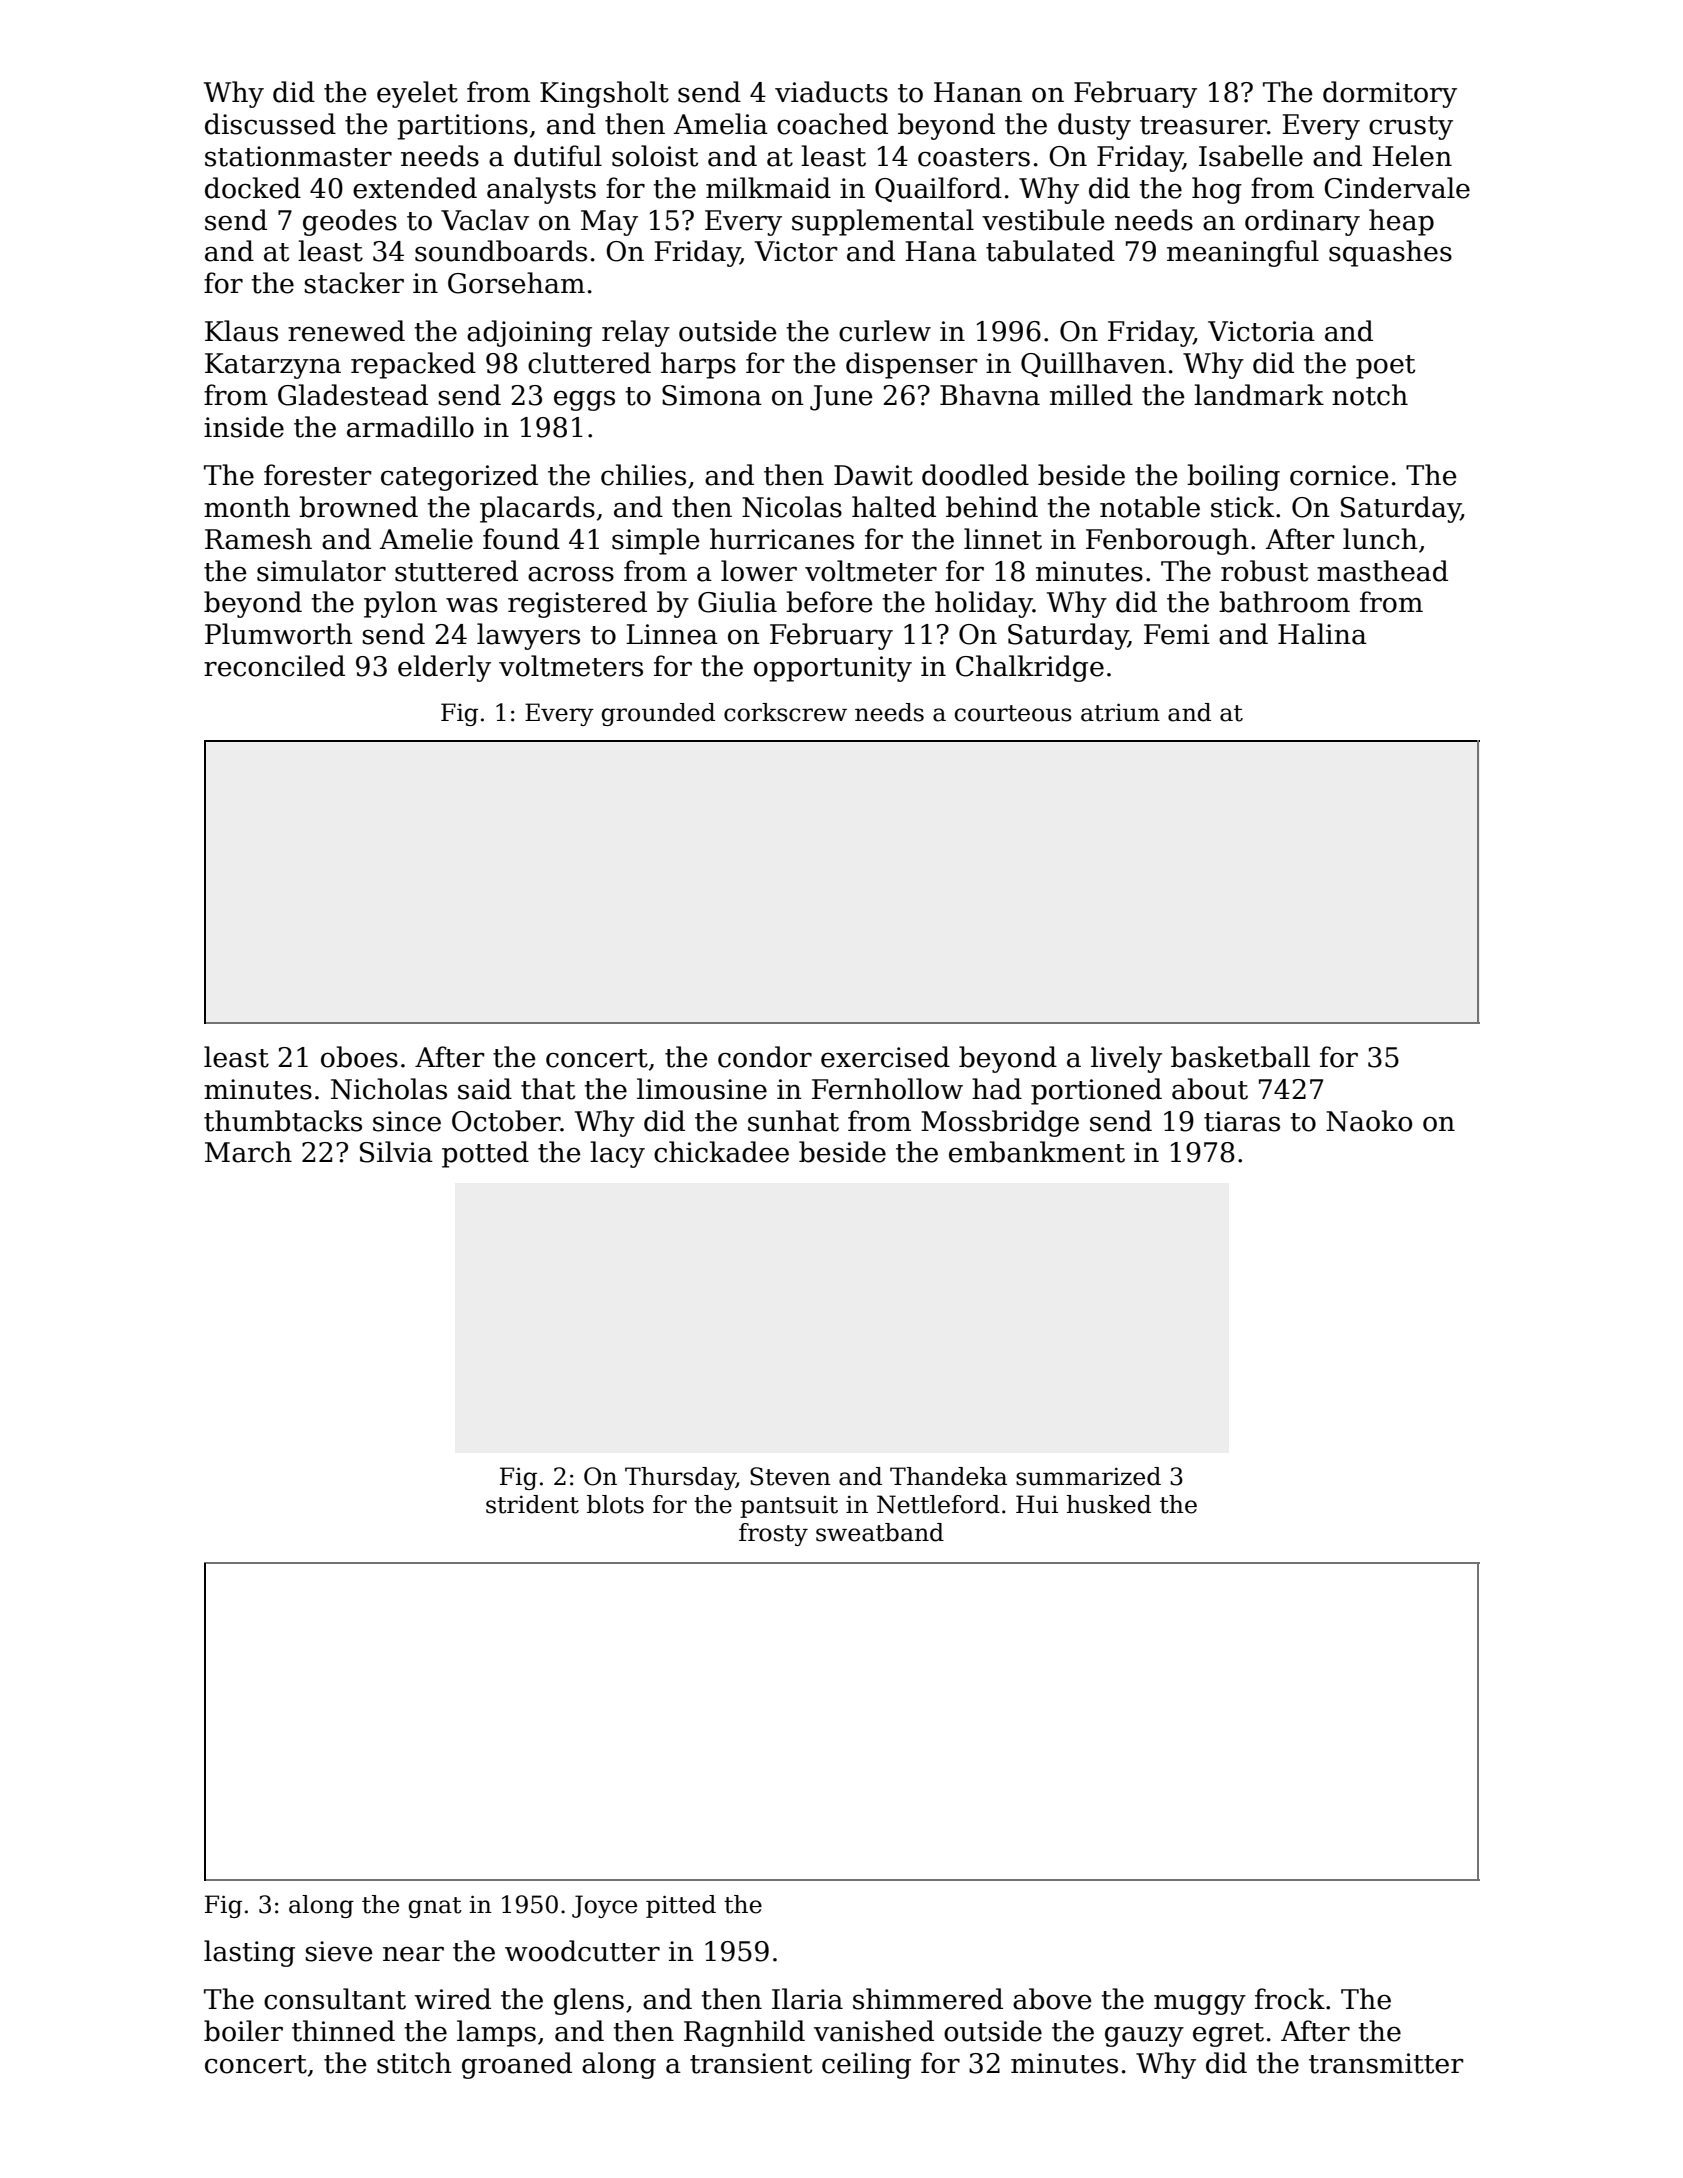  I want to click on dusty, so click(1094, 126).
